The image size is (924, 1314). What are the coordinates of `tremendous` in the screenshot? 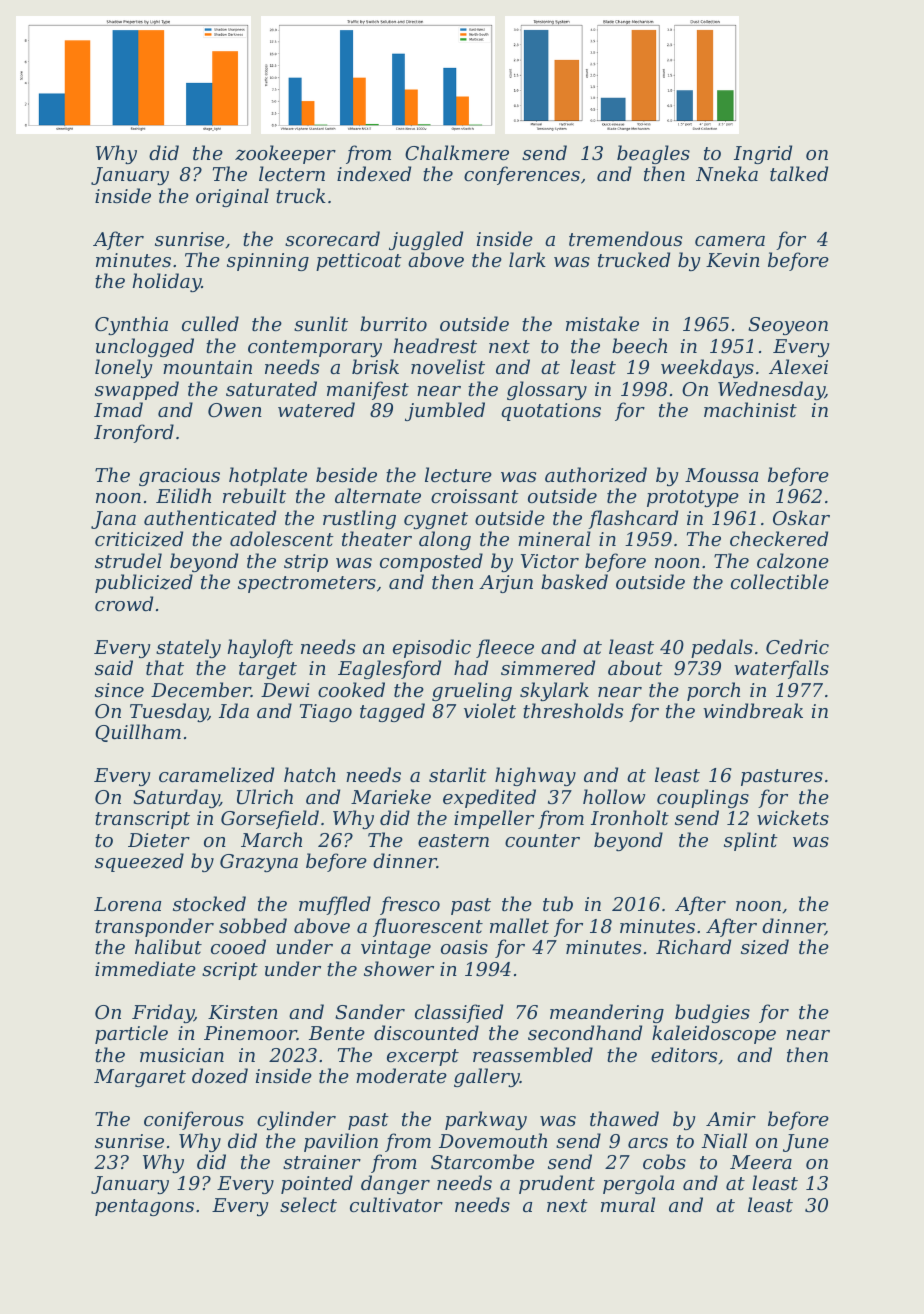 It's located at (625, 238).
